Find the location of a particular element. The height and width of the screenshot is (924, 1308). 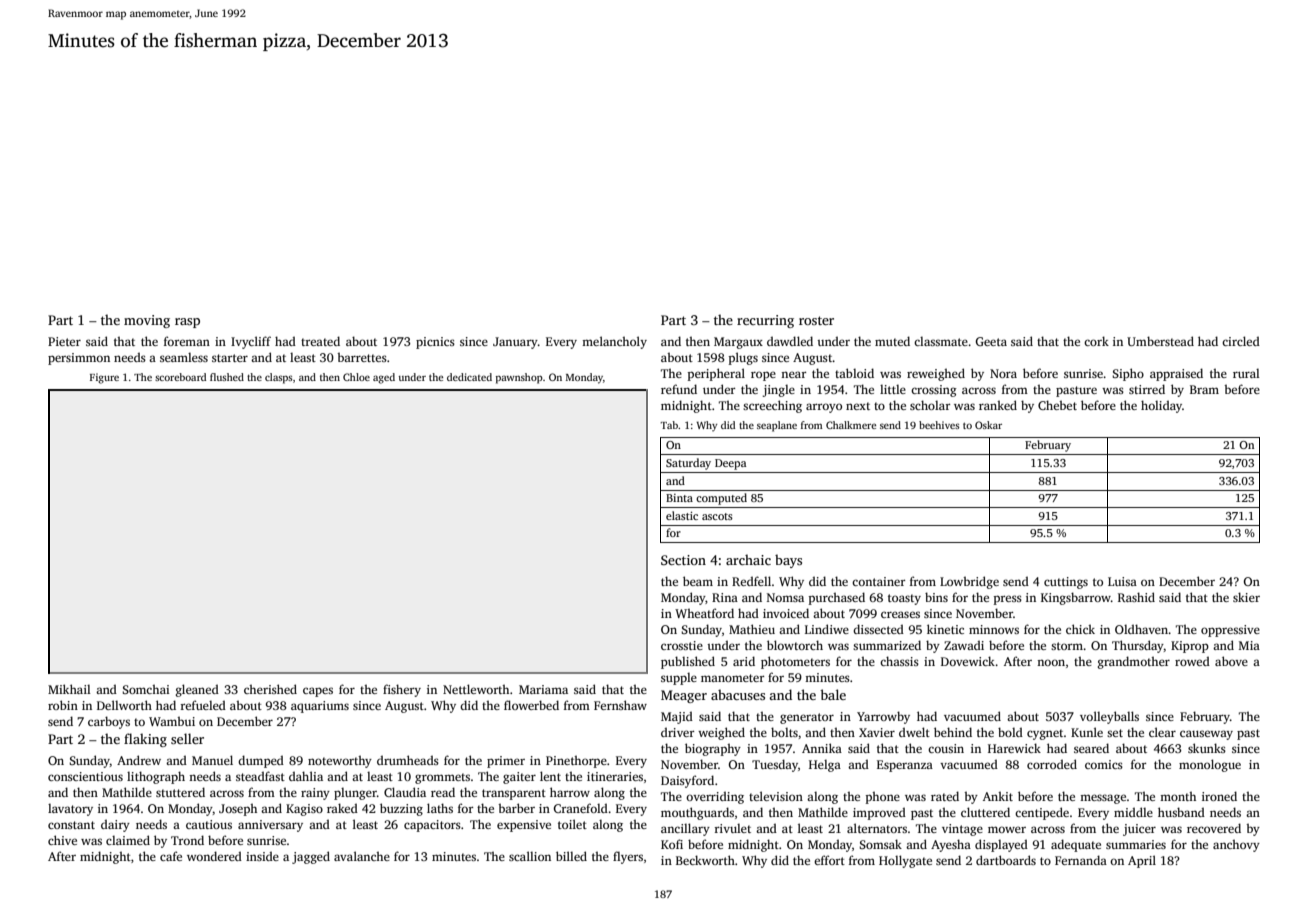

cherished is located at coordinates (270, 689).
